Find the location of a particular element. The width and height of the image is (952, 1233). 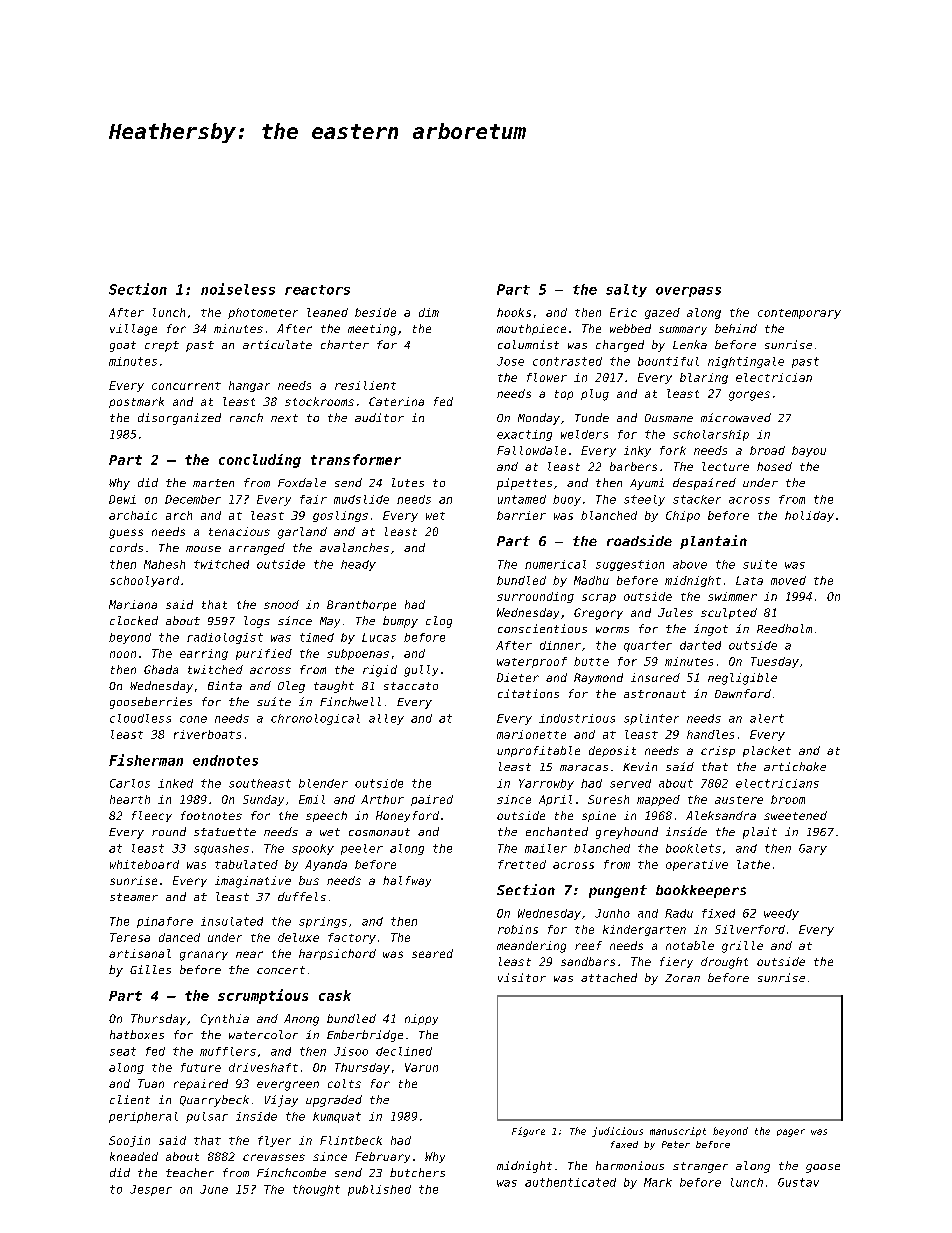

Varun is located at coordinates (421, 1067).
